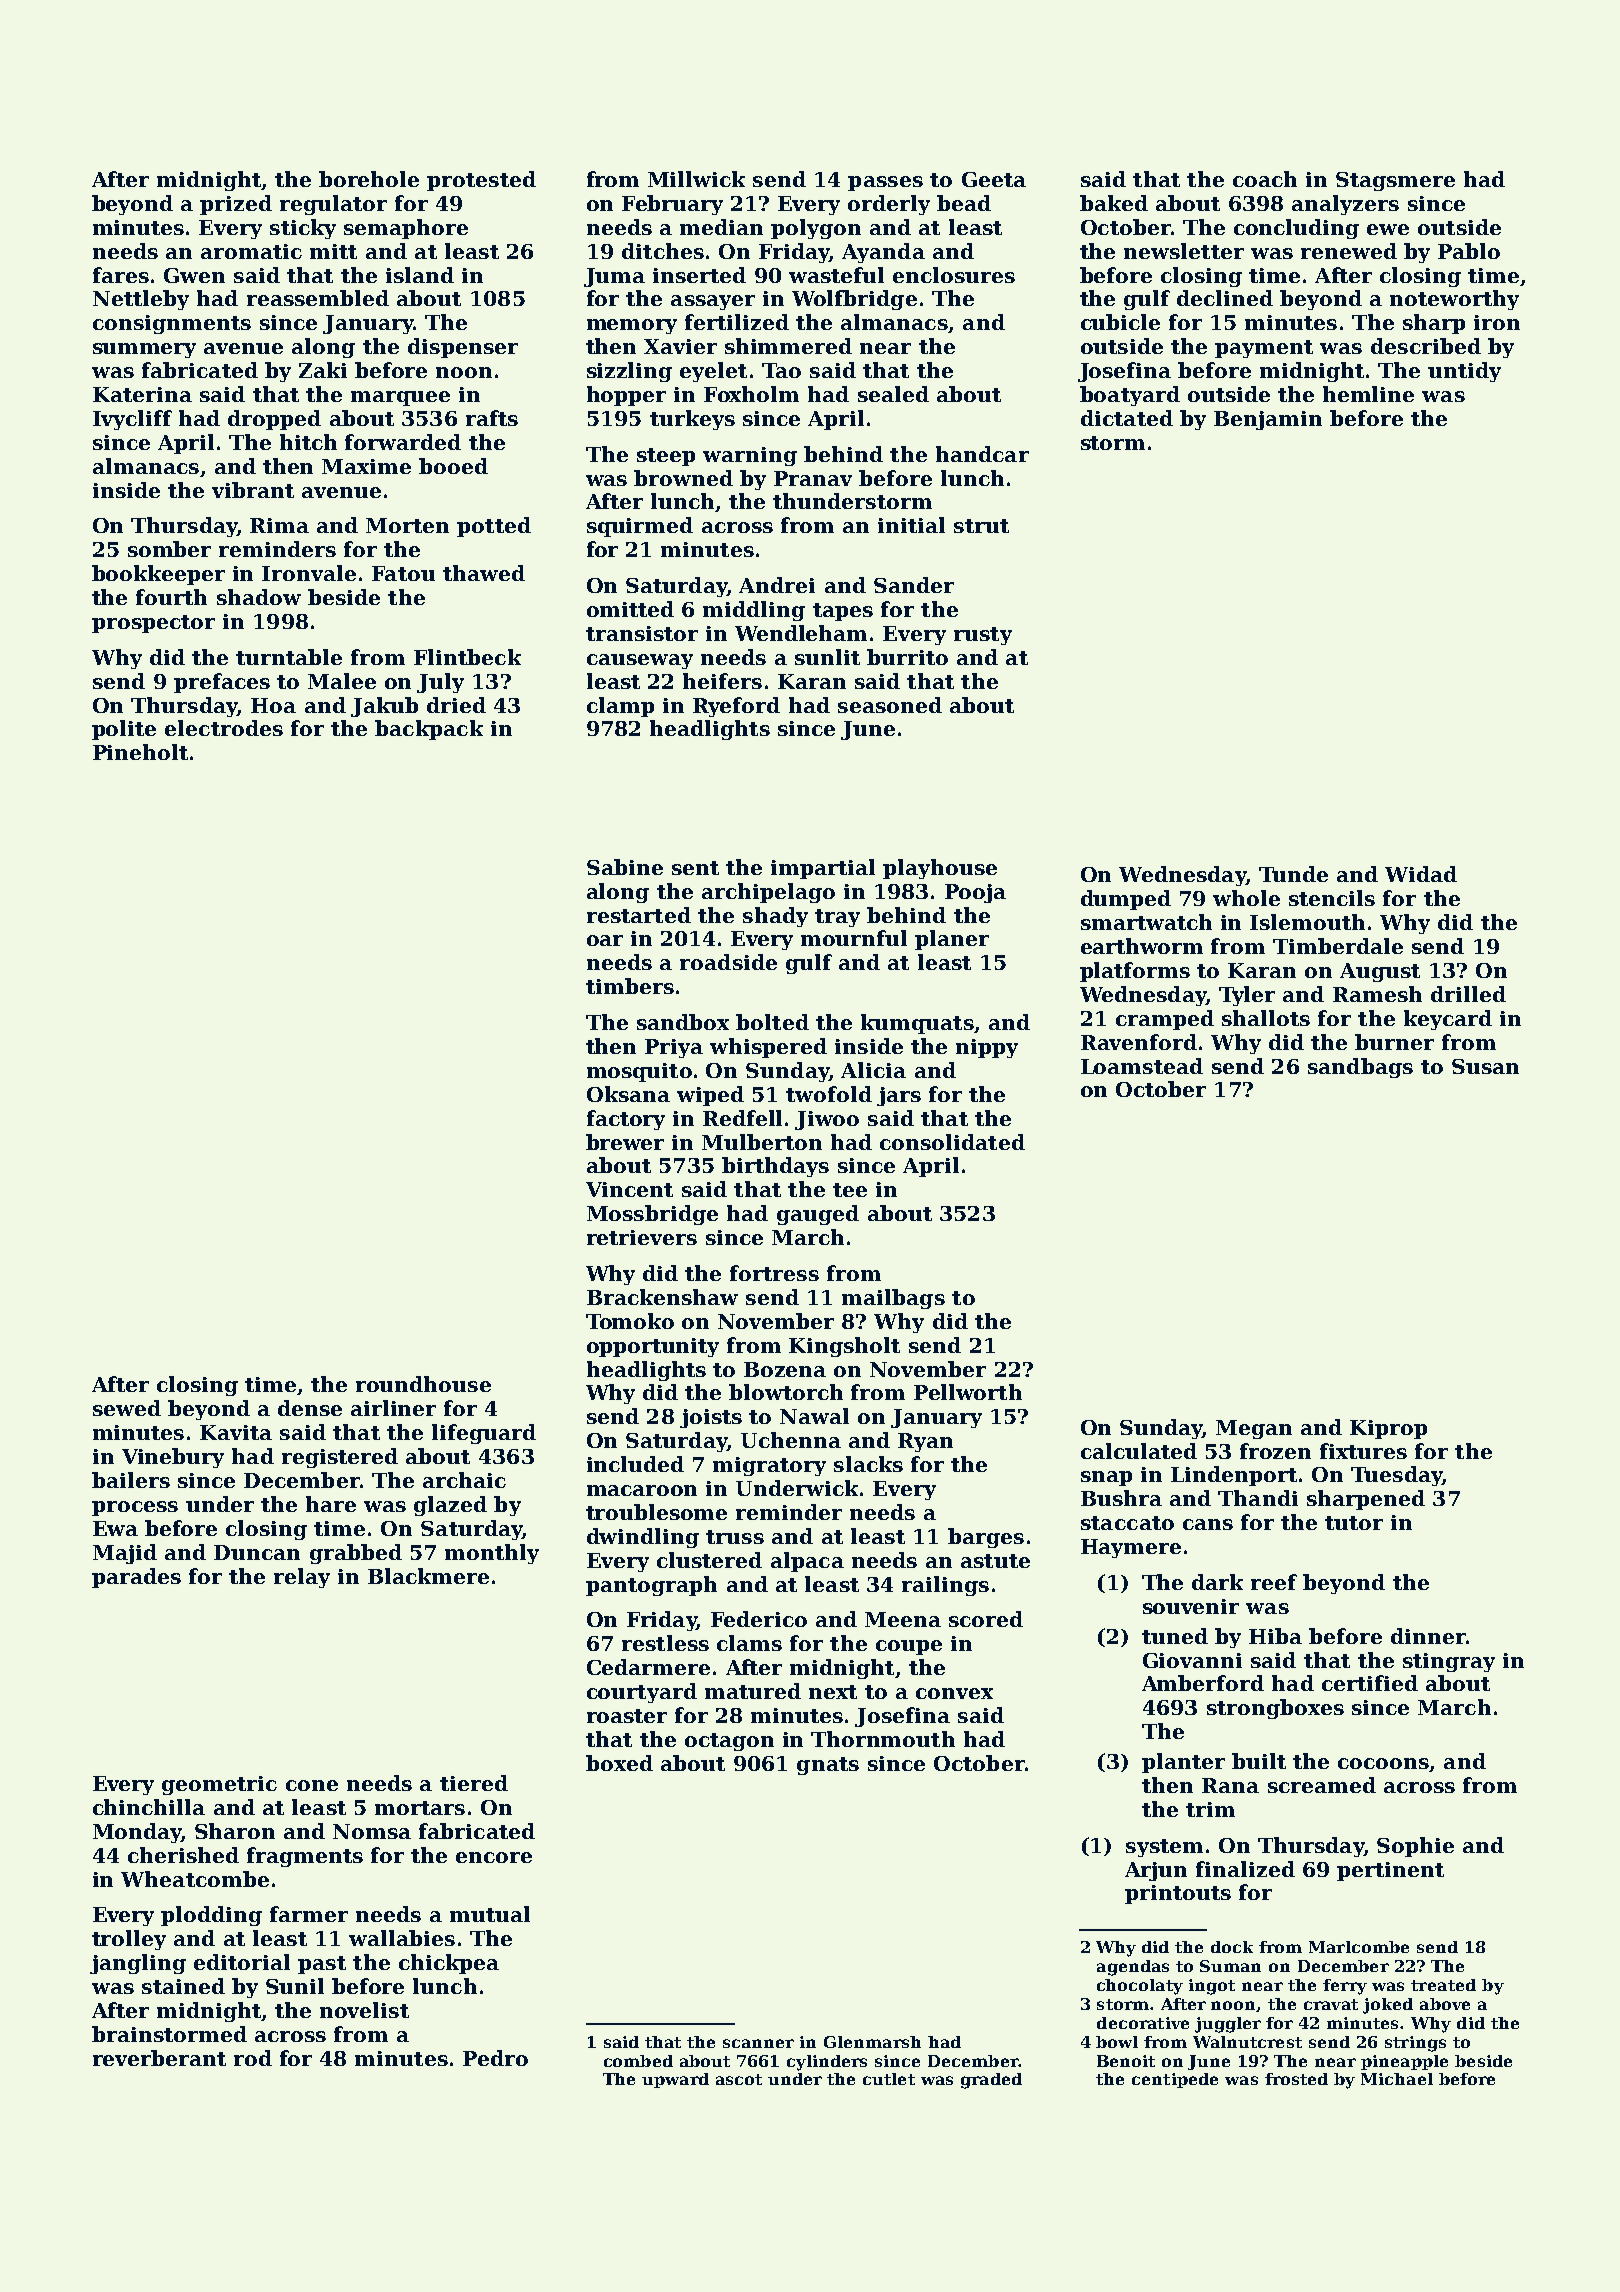 The height and width of the screenshot is (2292, 1620). What do you see at coordinates (893, 1299) in the screenshot?
I see `mailbags` at bounding box center [893, 1299].
